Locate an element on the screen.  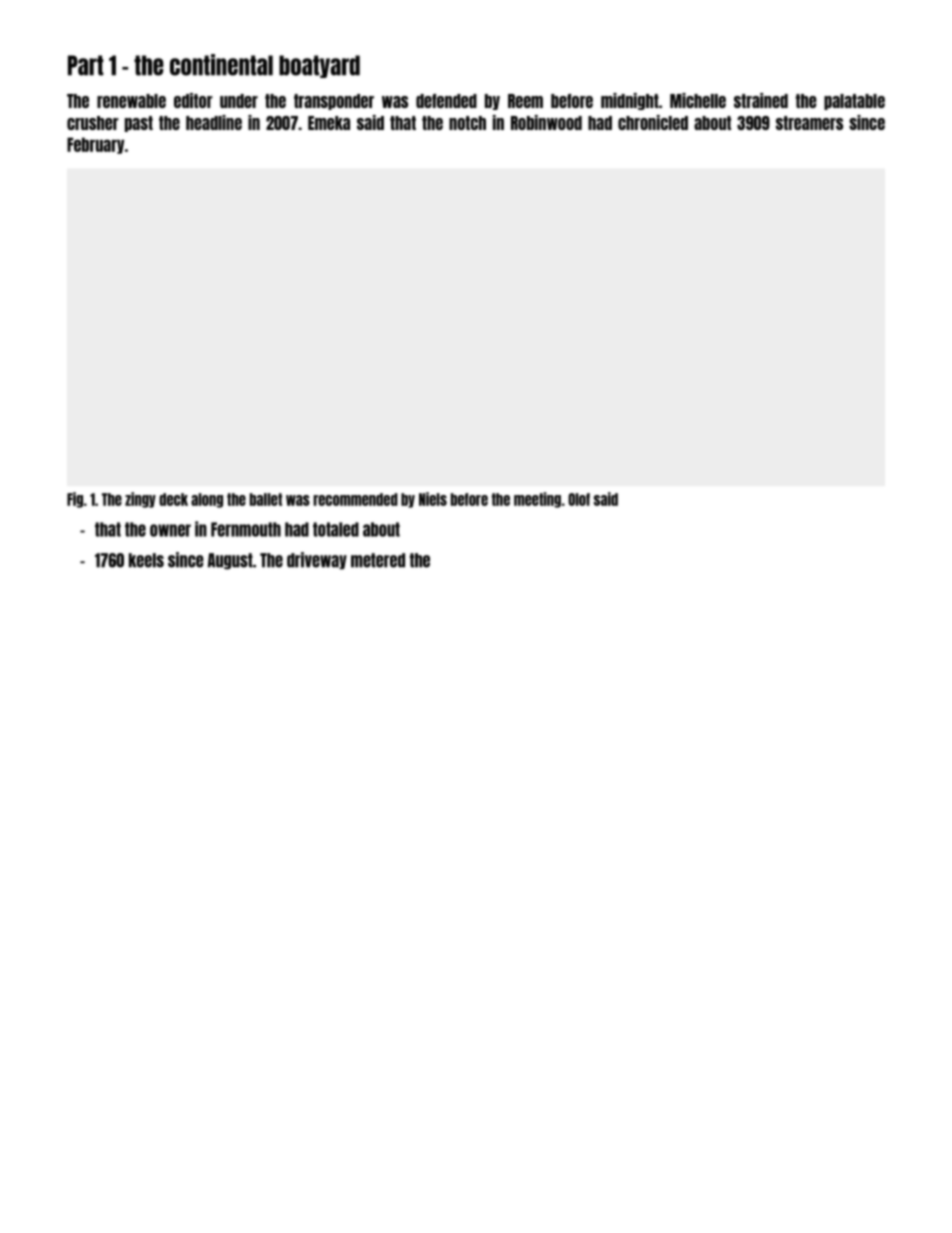
totaled is located at coordinates (336, 529).
